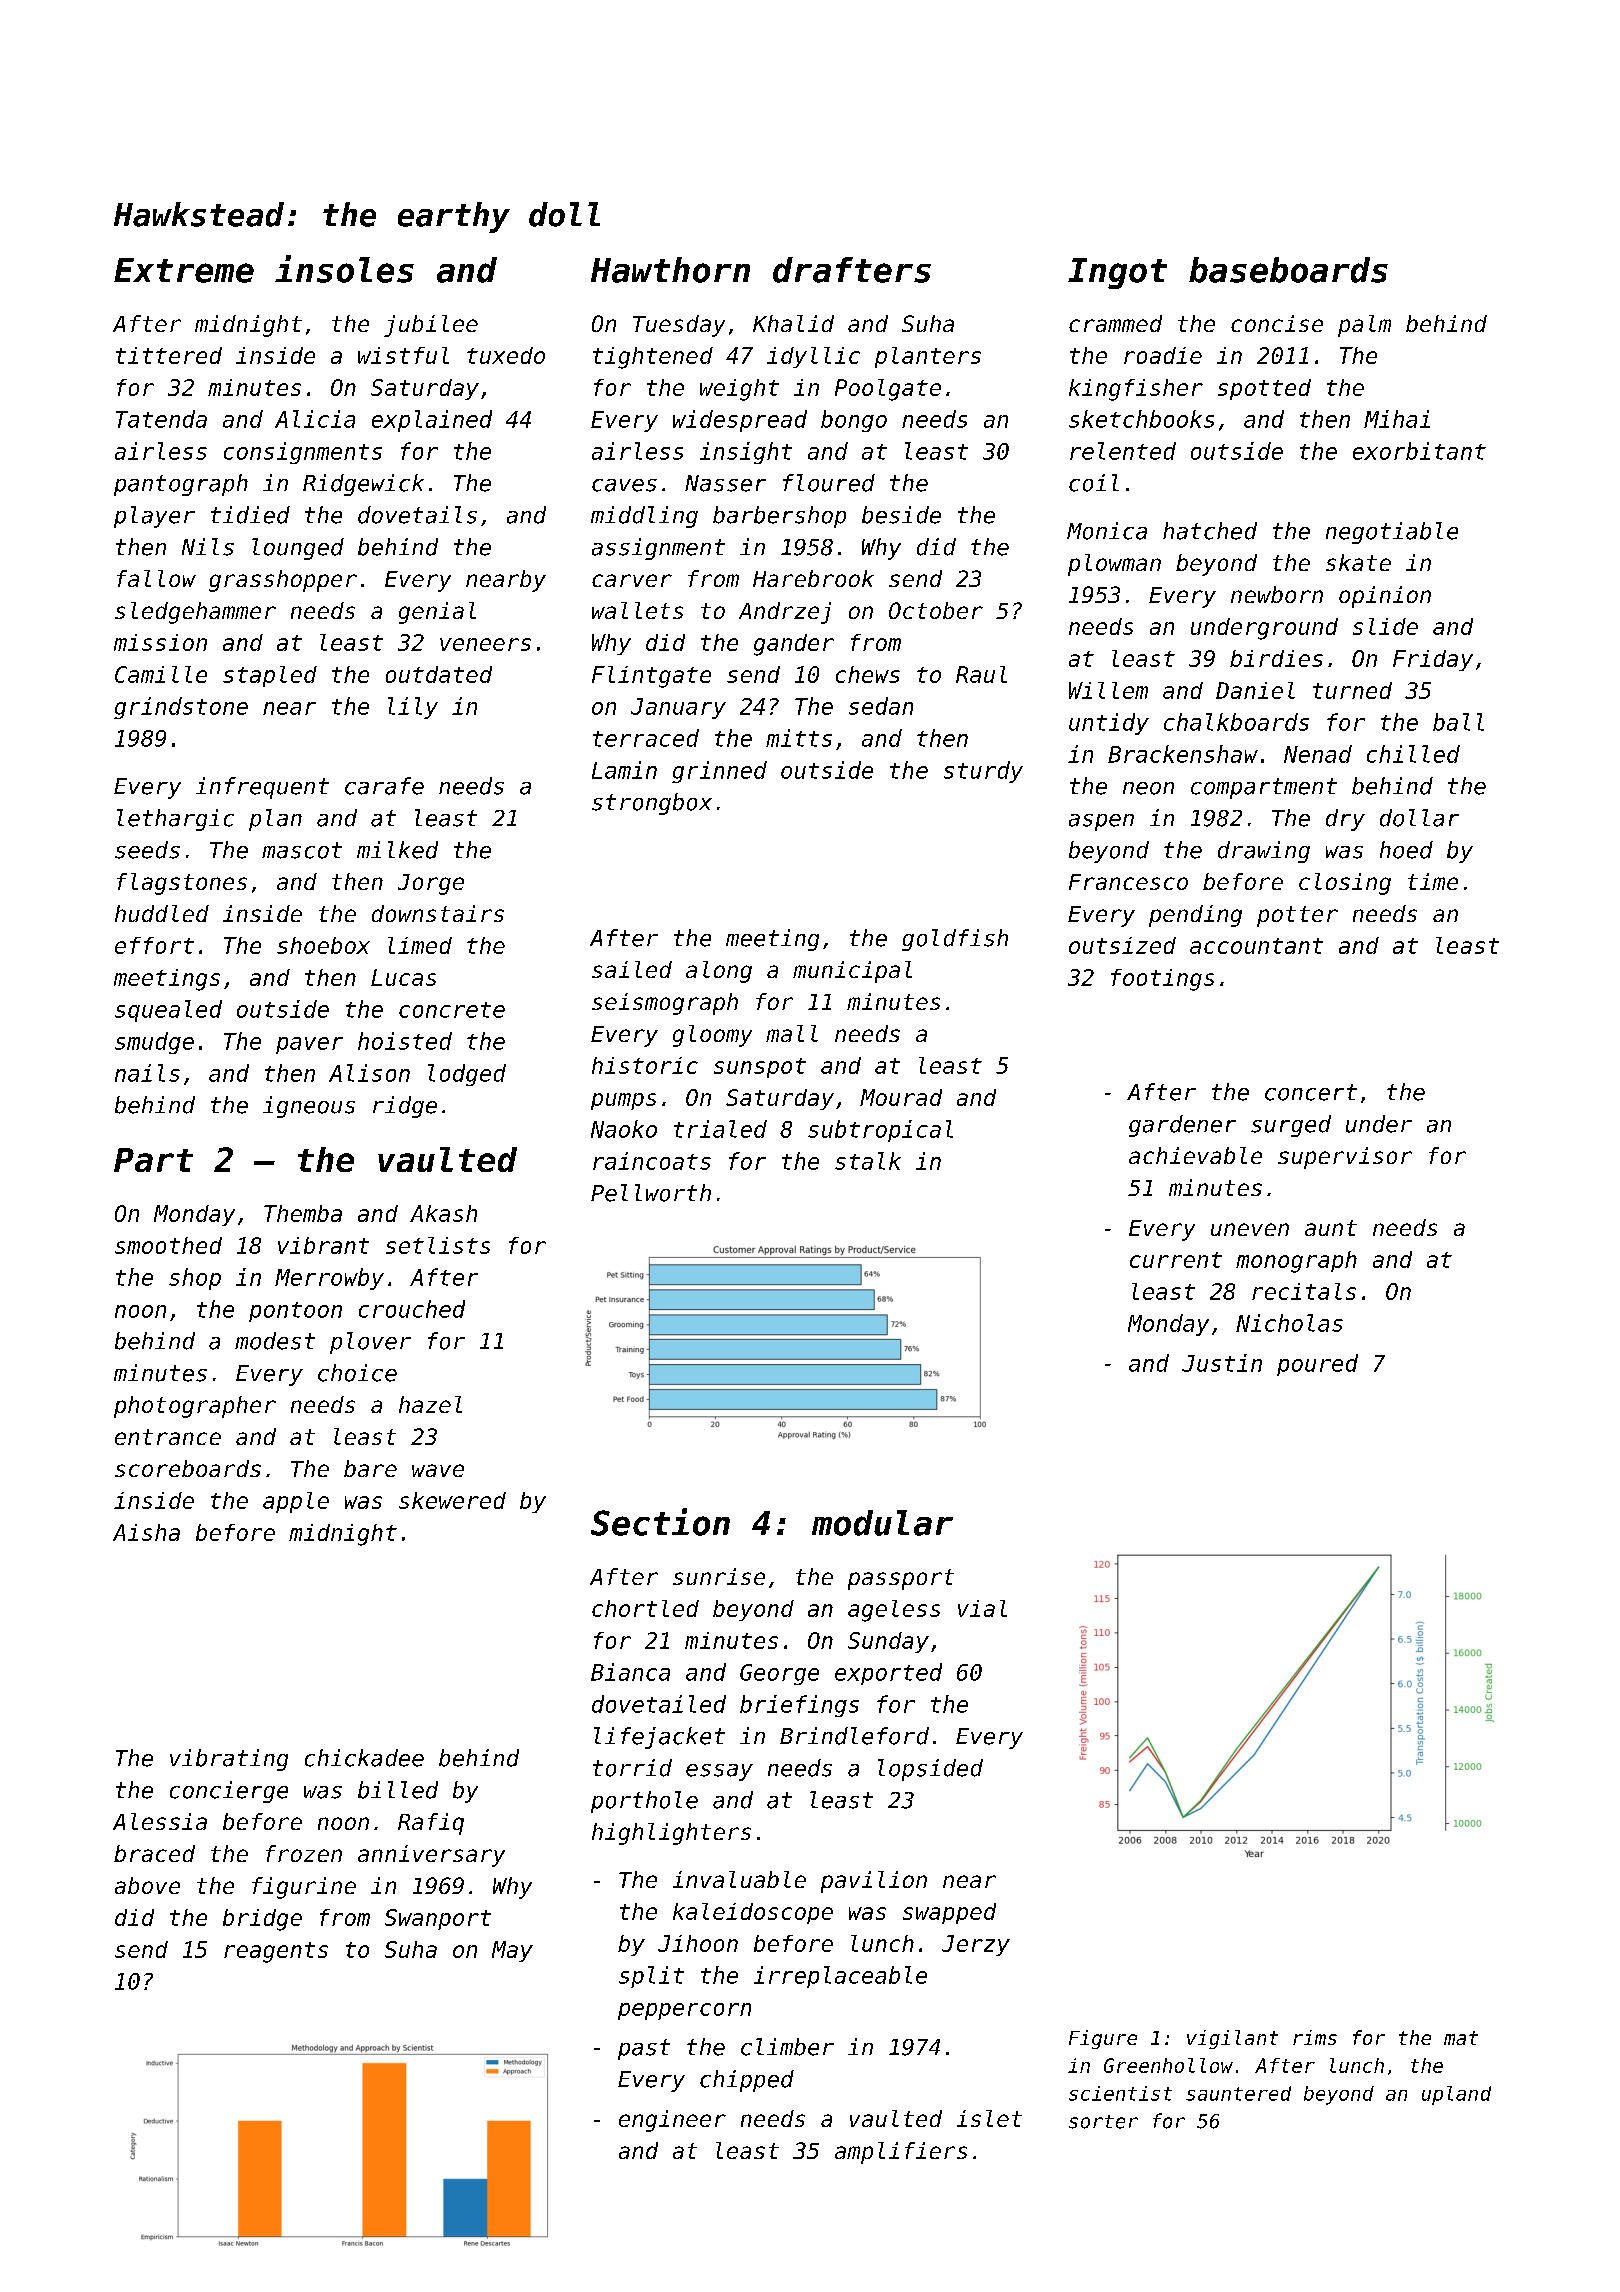  What do you see at coordinates (169, 355) in the screenshot?
I see `tittered` at bounding box center [169, 355].
